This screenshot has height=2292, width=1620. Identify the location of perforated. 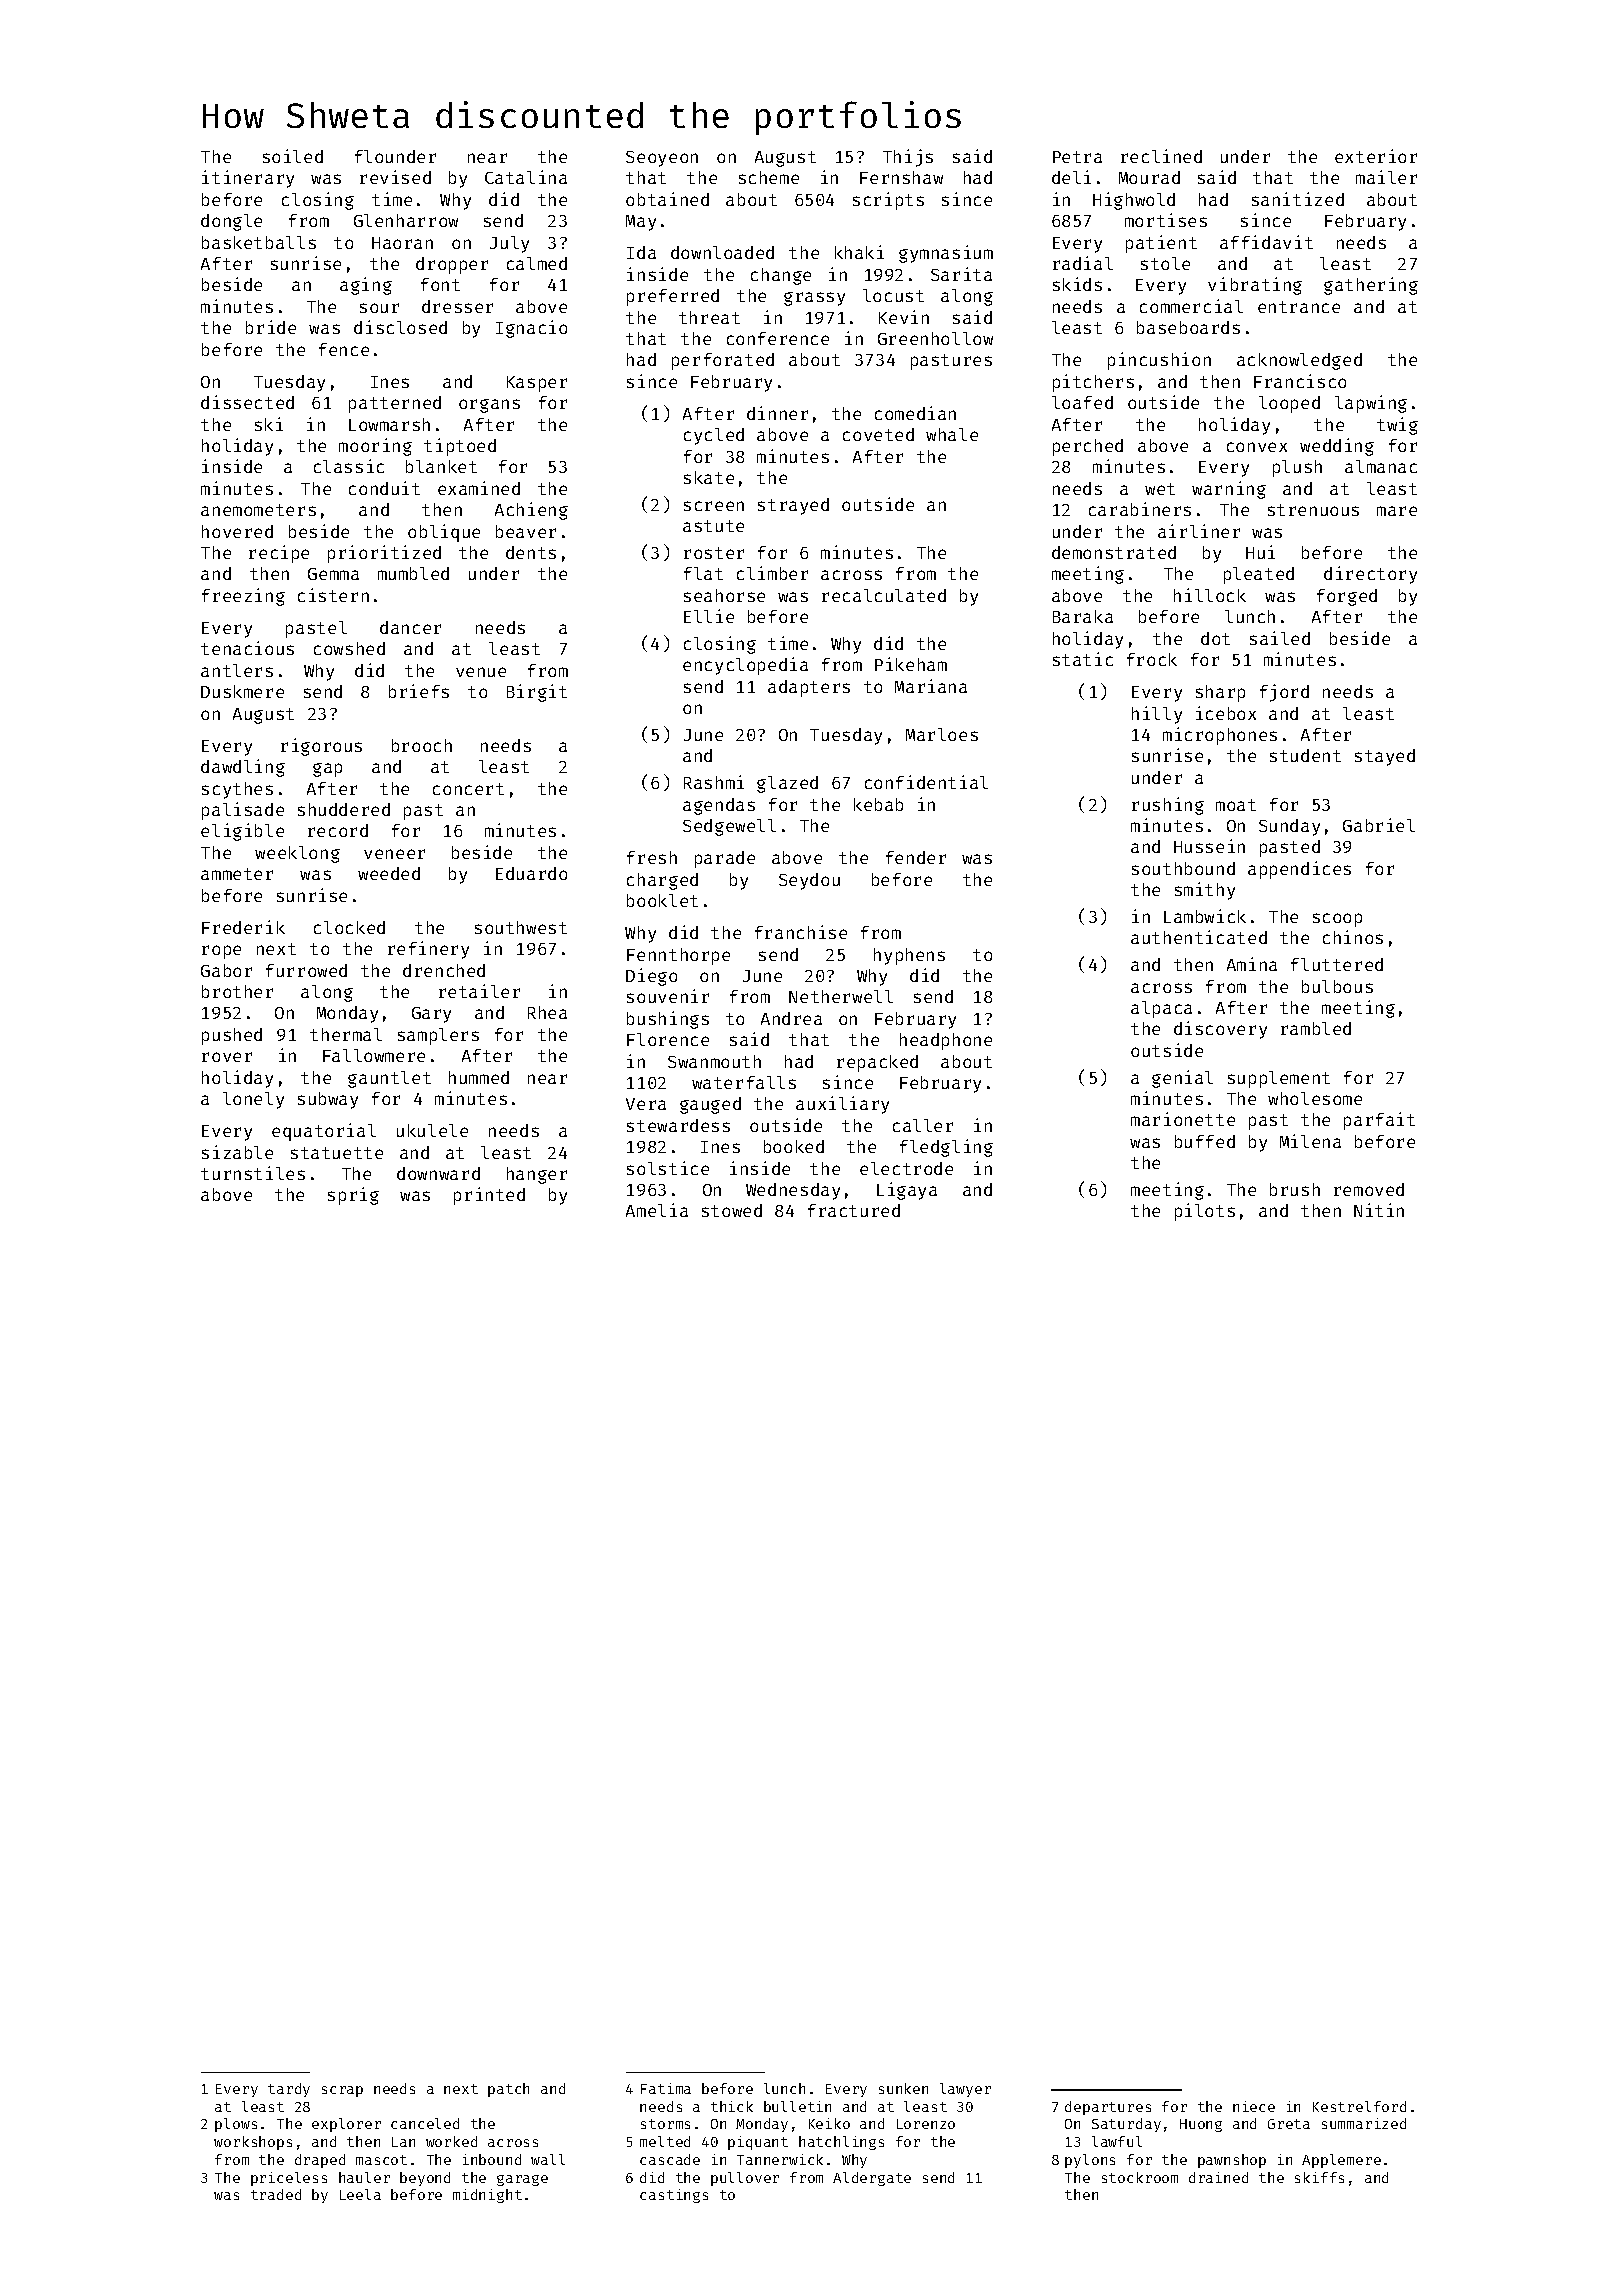
(723, 361).
